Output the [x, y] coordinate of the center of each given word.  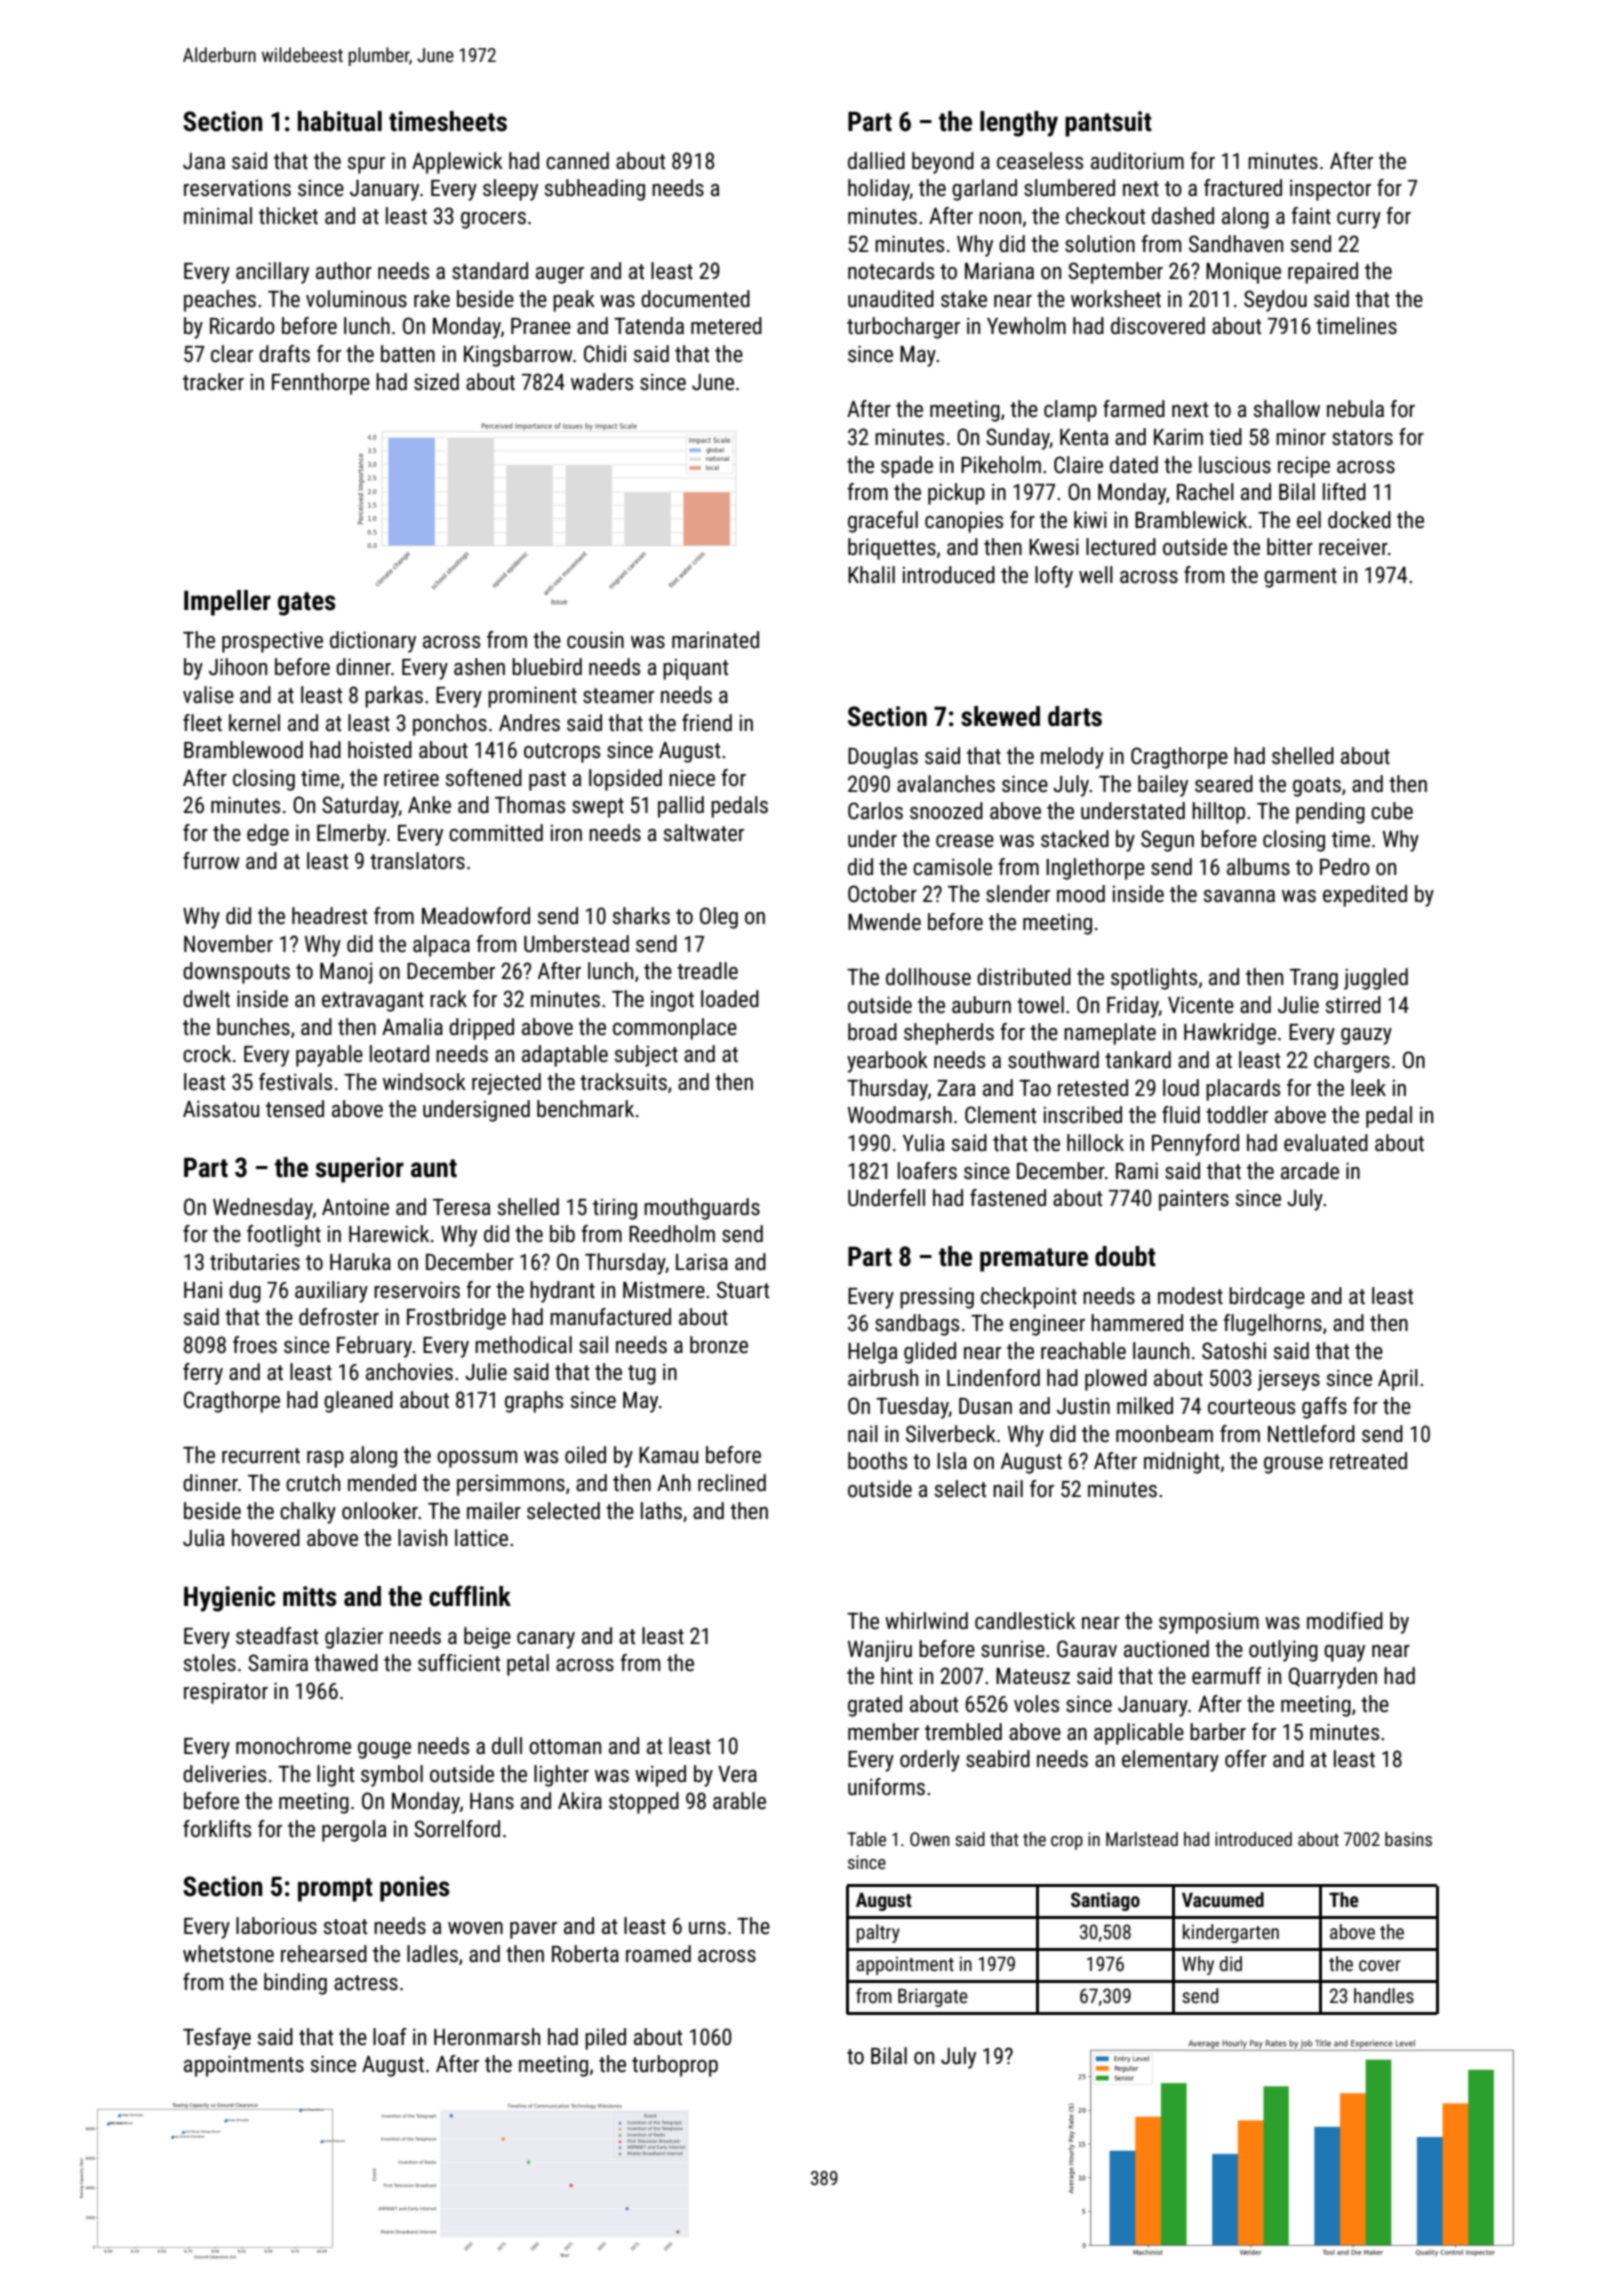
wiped [660, 1776]
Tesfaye [217, 2039]
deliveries [224, 1774]
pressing [937, 1298]
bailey [1163, 786]
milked [1145, 1406]
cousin [595, 640]
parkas [394, 697]
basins [1408, 1839]
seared [1224, 784]
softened [484, 778]
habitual [340, 121]
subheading [595, 190]
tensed [295, 1109]
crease [965, 841]
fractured [1243, 188]
